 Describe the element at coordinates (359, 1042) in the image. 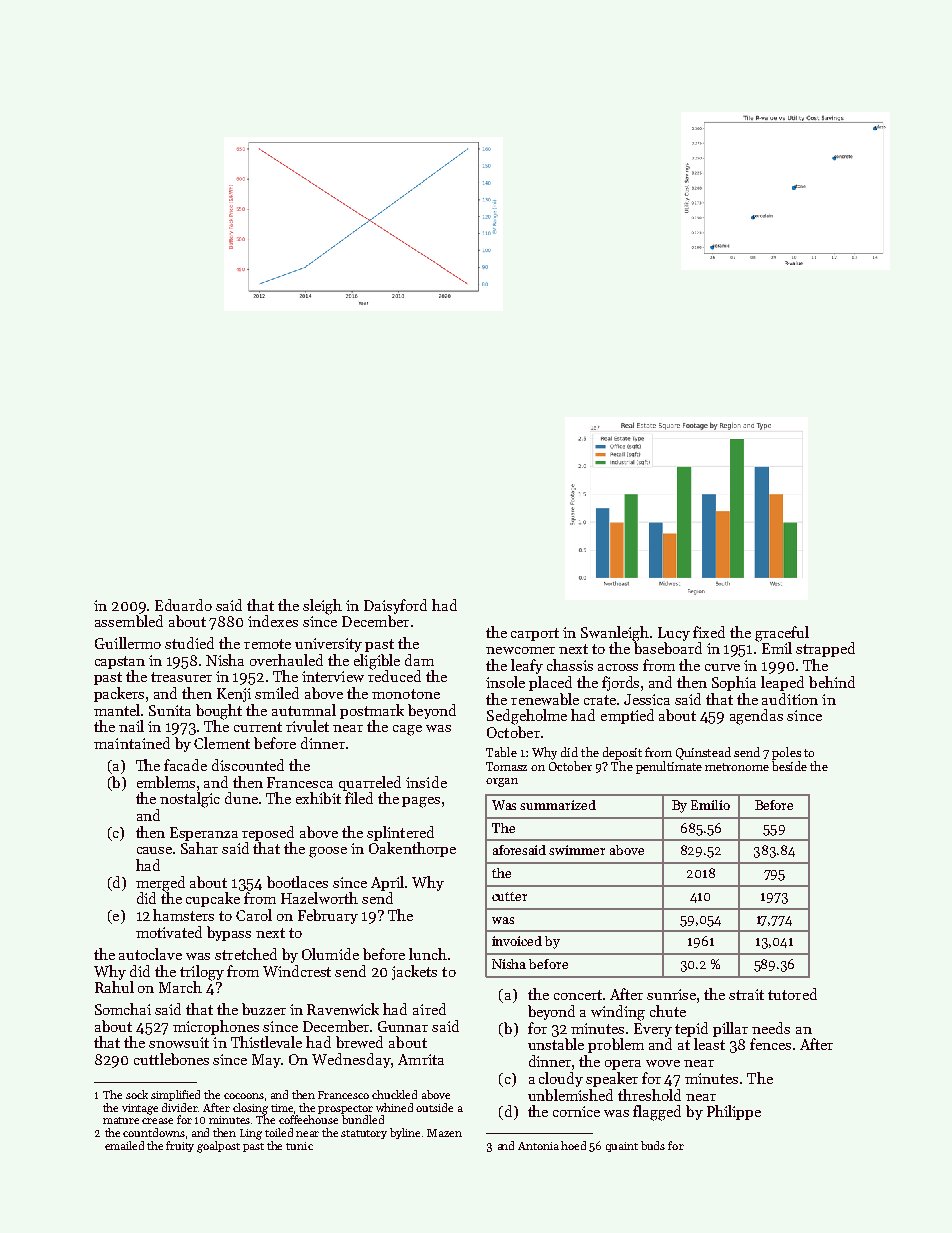

I see `brewed` at that location.
